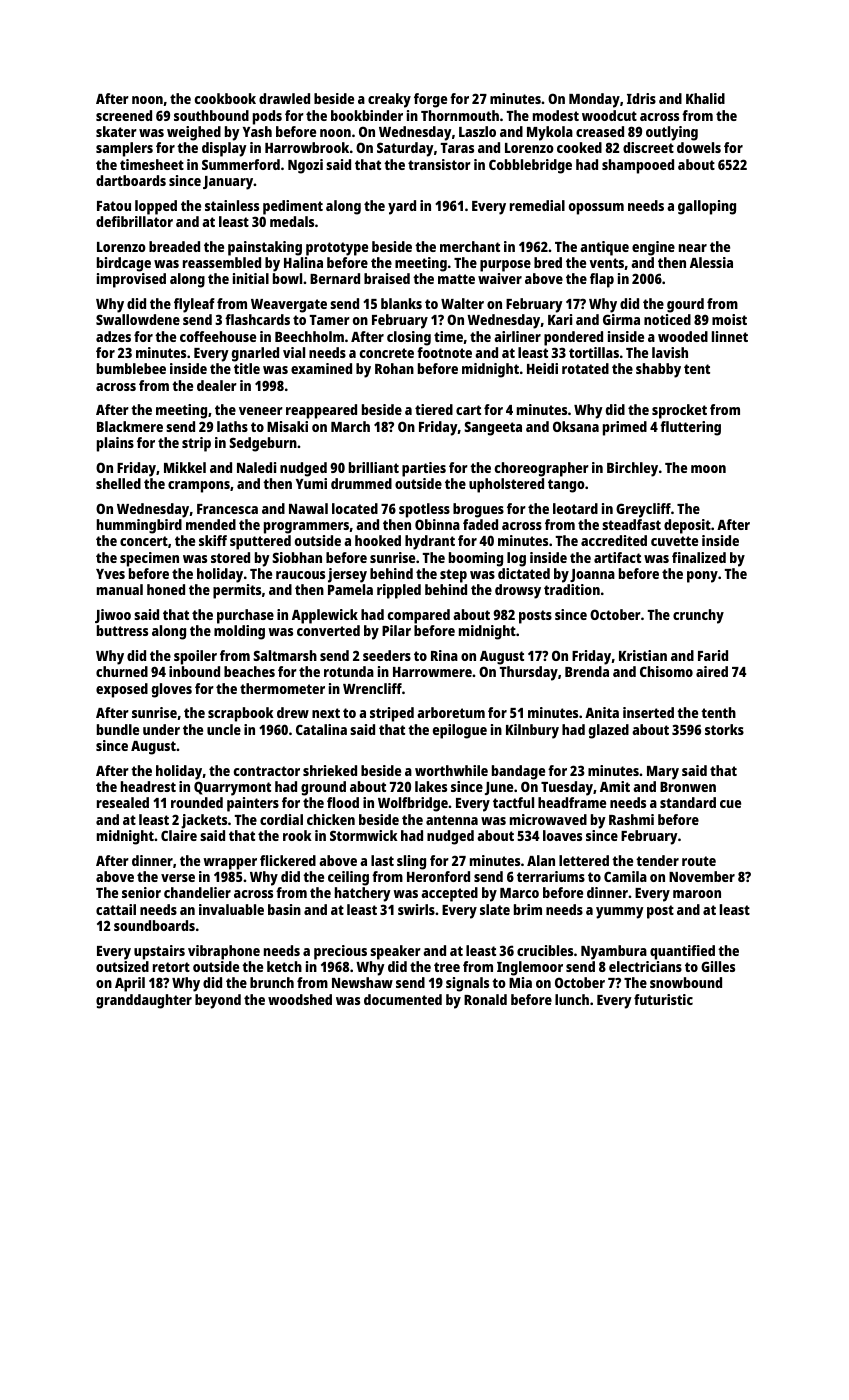 The height and width of the screenshot is (1400, 849). What do you see at coordinates (430, 100) in the screenshot?
I see `forge` at bounding box center [430, 100].
